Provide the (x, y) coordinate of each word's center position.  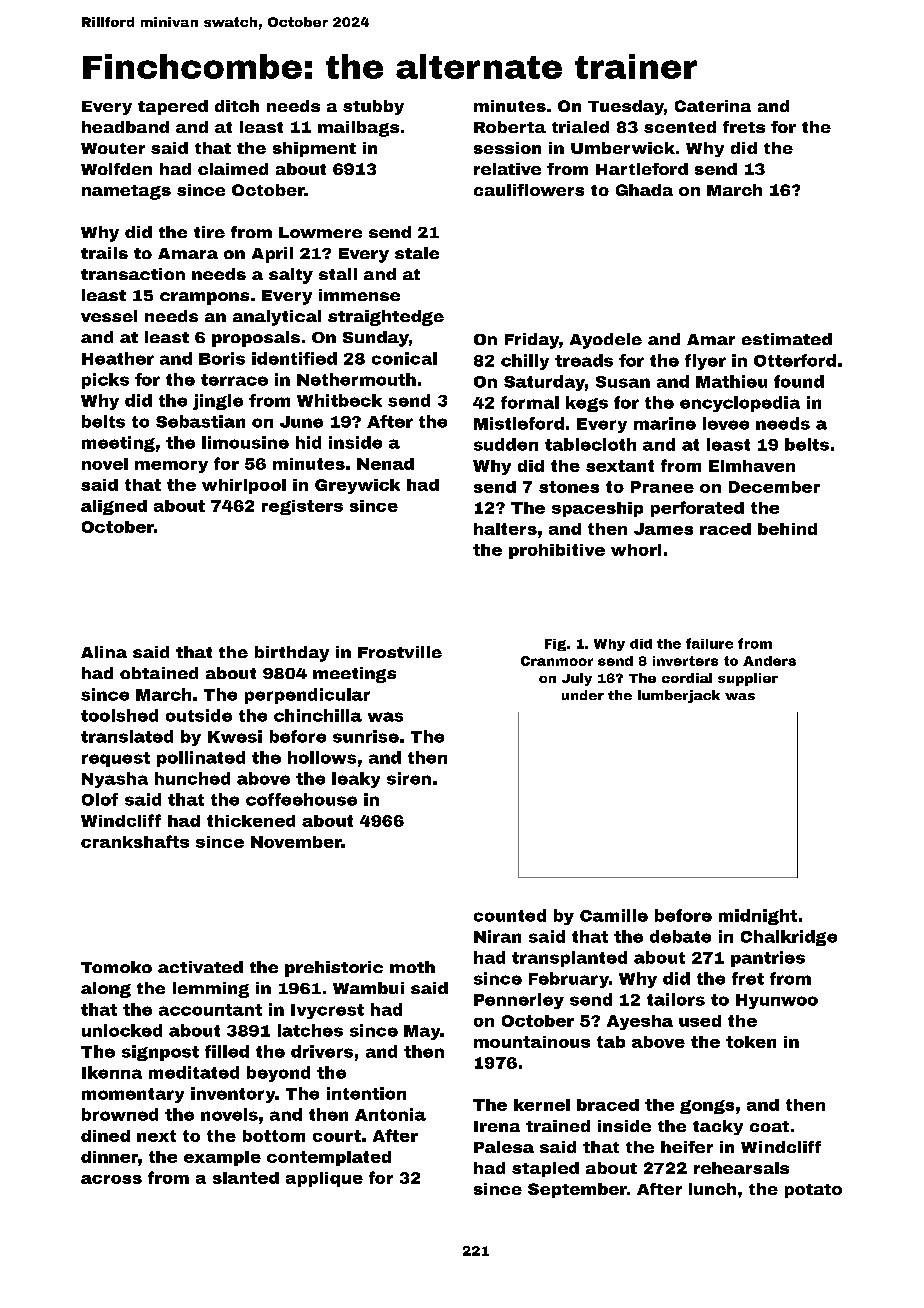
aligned (114, 507)
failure (709, 643)
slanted (246, 1178)
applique (324, 1179)
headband (125, 127)
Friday (532, 341)
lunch (712, 1189)
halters (505, 529)
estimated (787, 339)
